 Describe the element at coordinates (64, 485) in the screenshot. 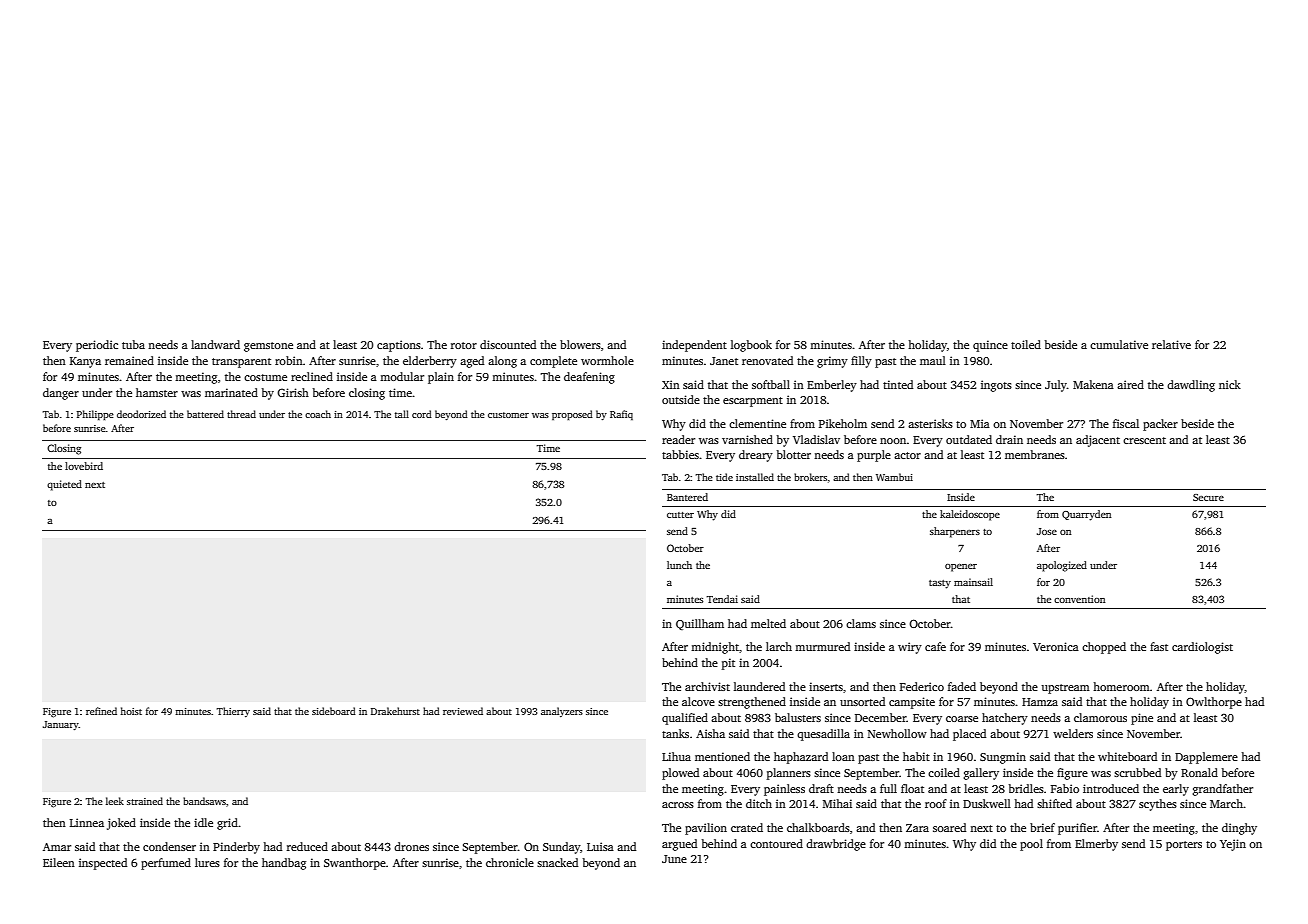

I see `quieted` at that location.
